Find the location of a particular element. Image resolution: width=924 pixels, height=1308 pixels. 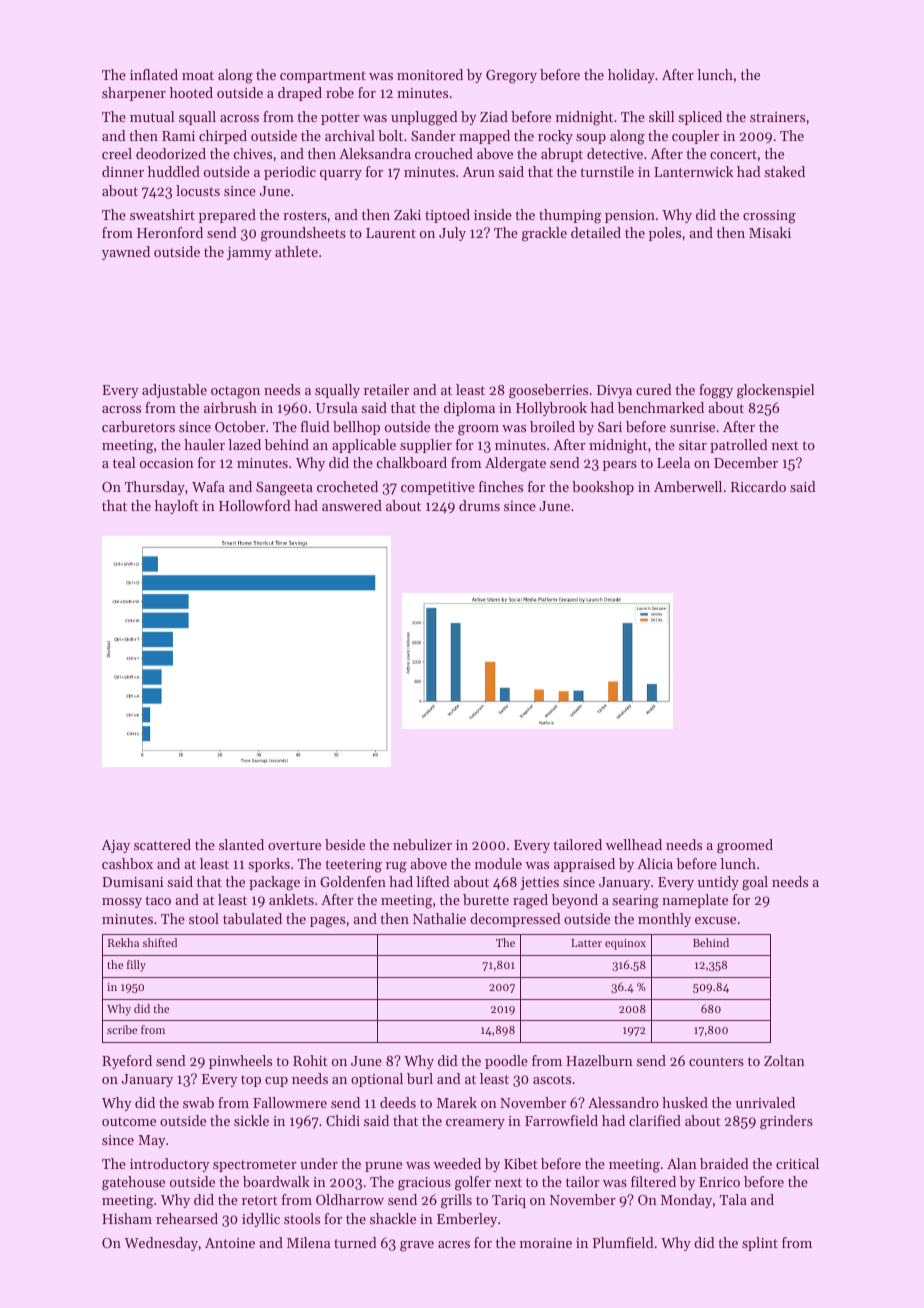

thumping is located at coordinates (570, 216).
